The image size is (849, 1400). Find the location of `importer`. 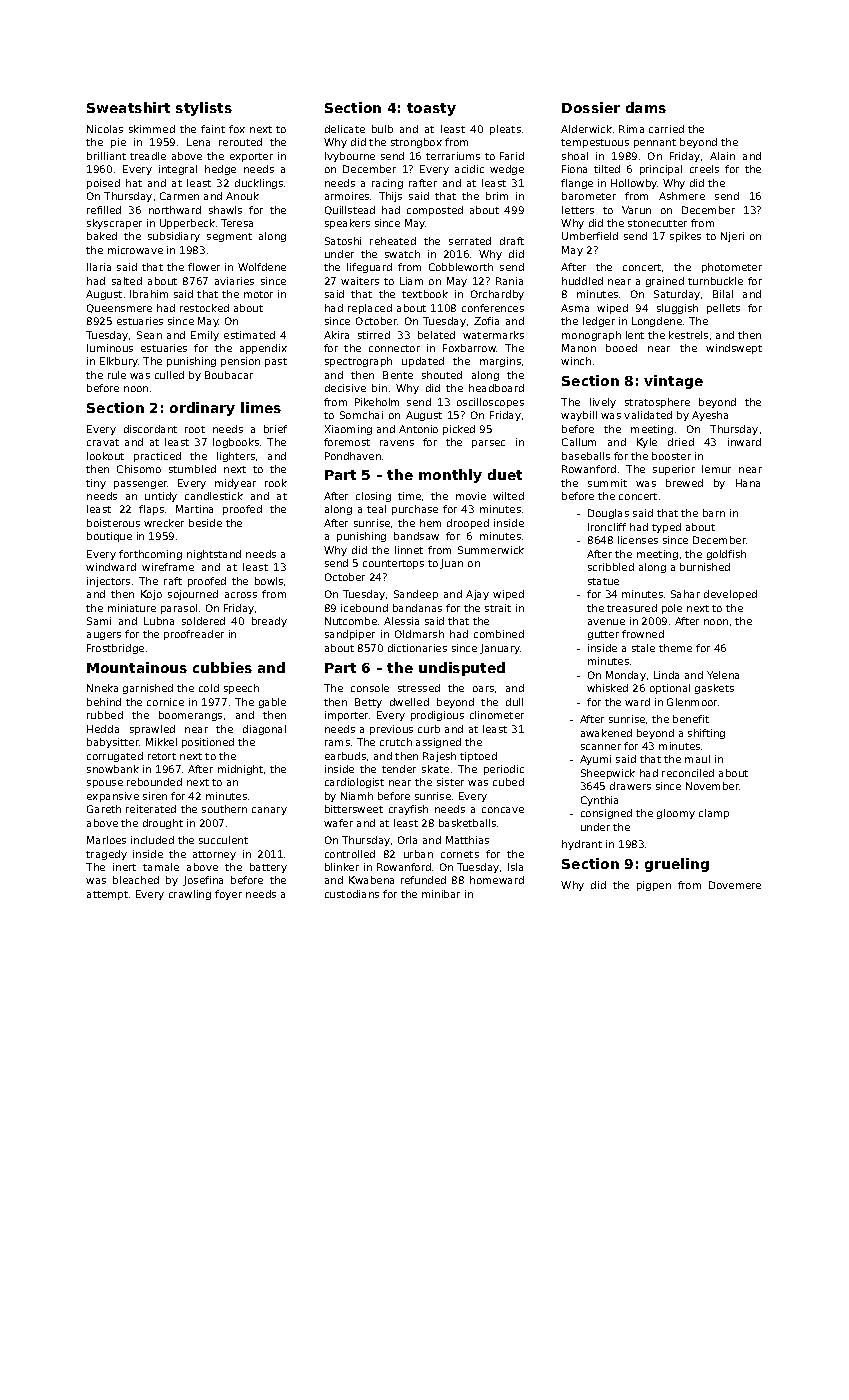

importer is located at coordinates (346, 716).
